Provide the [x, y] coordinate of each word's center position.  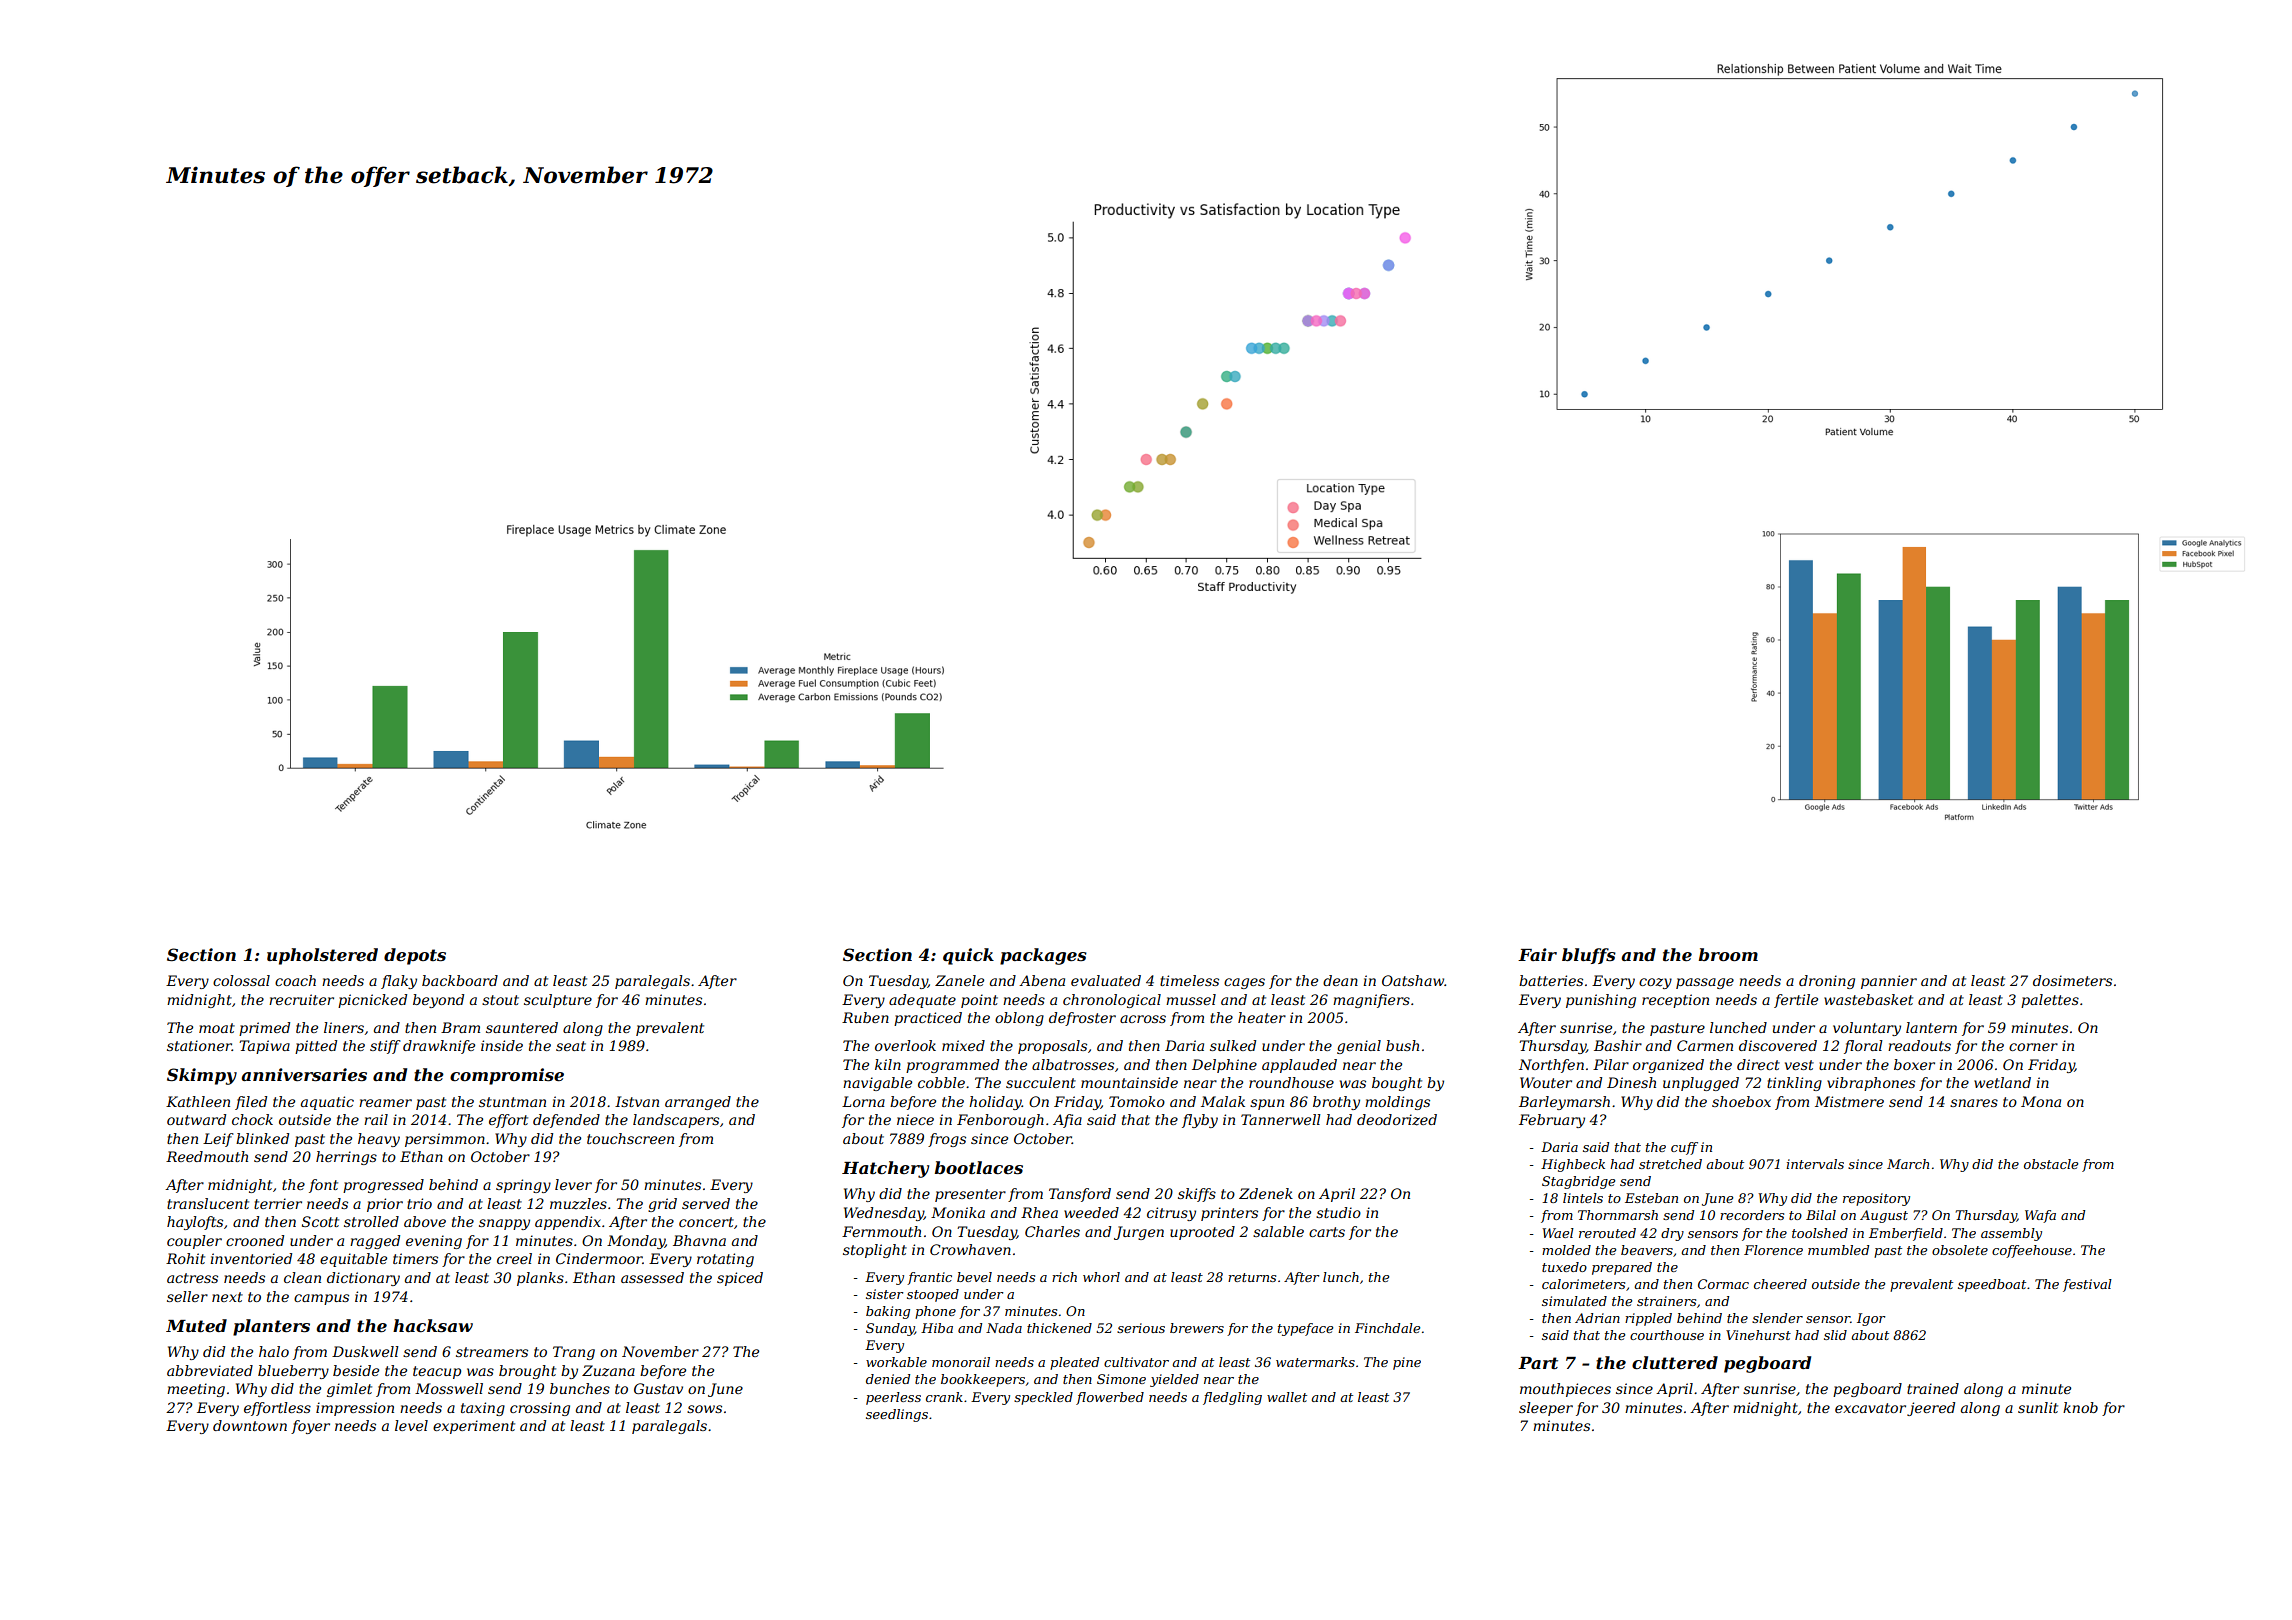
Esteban [1651, 1198]
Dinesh [1631, 1082]
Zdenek [1266, 1193]
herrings [346, 1158]
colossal [241, 980]
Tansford [1080, 1195]
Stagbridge [1578, 1182]
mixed [963, 1045]
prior [385, 1205]
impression [355, 1409]
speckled [1043, 1398]
